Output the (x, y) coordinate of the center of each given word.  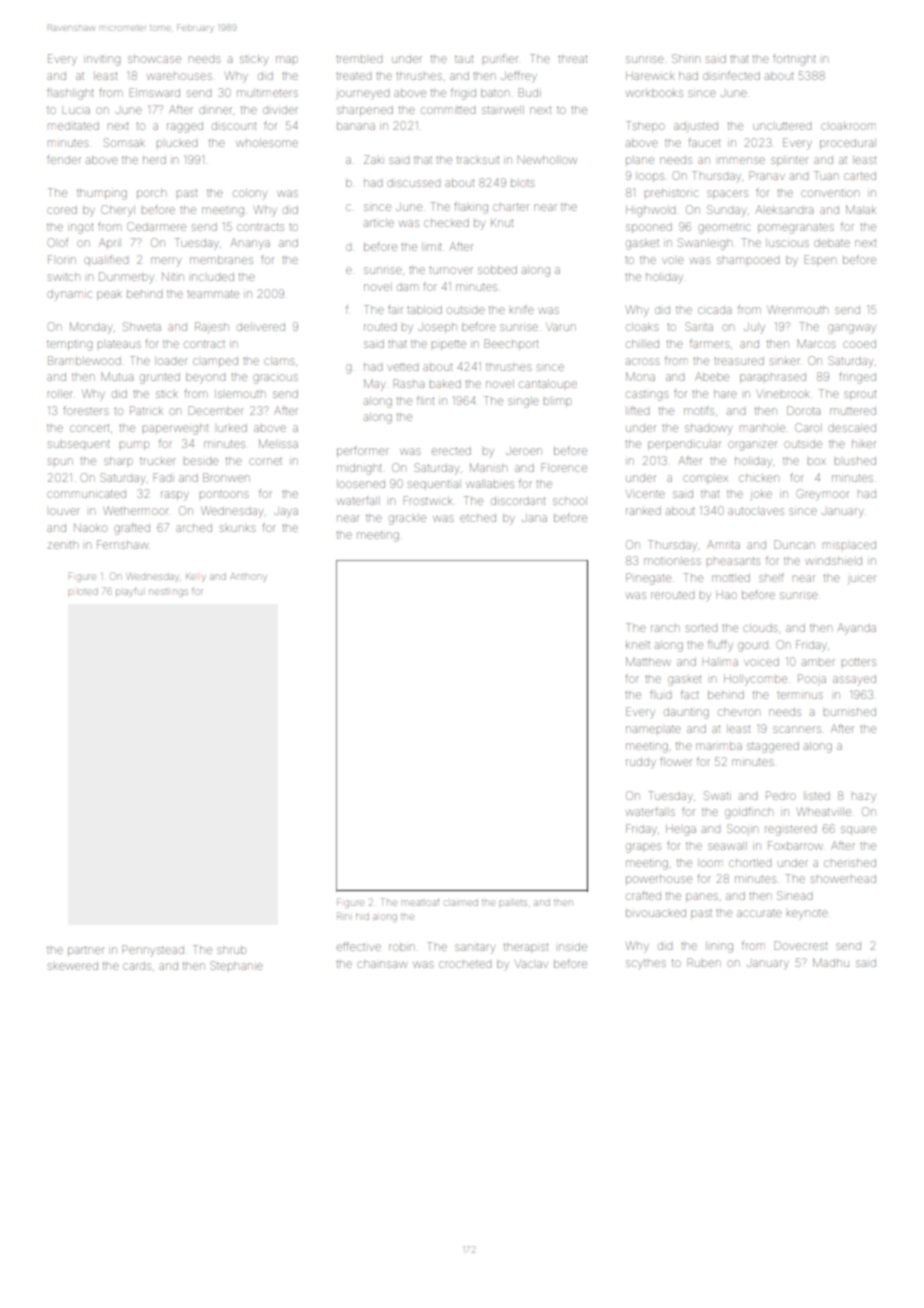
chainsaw (382, 964)
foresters (85, 410)
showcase (154, 59)
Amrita (723, 544)
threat (572, 59)
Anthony (248, 577)
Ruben (704, 962)
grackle (407, 519)
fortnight (794, 60)
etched (478, 518)
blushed (855, 461)
